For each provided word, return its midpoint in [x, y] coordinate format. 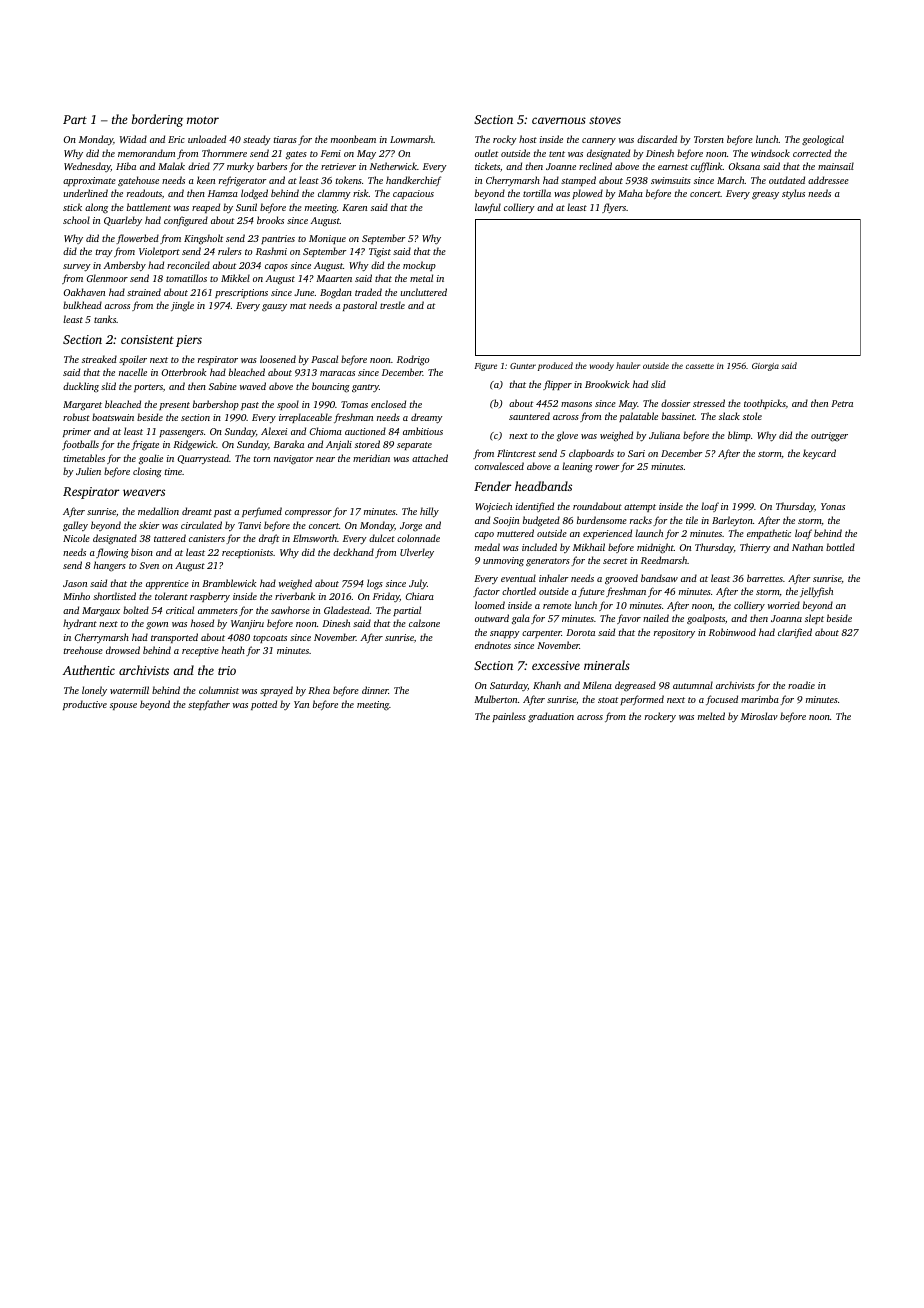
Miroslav [759, 716]
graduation [551, 717]
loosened [278, 359]
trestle [392, 305]
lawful [488, 208]
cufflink [707, 167]
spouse [123, 706]
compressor [308, 513]
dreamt [197, 511]
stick [72, 207]
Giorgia [765, 367]
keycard [819, 454]
